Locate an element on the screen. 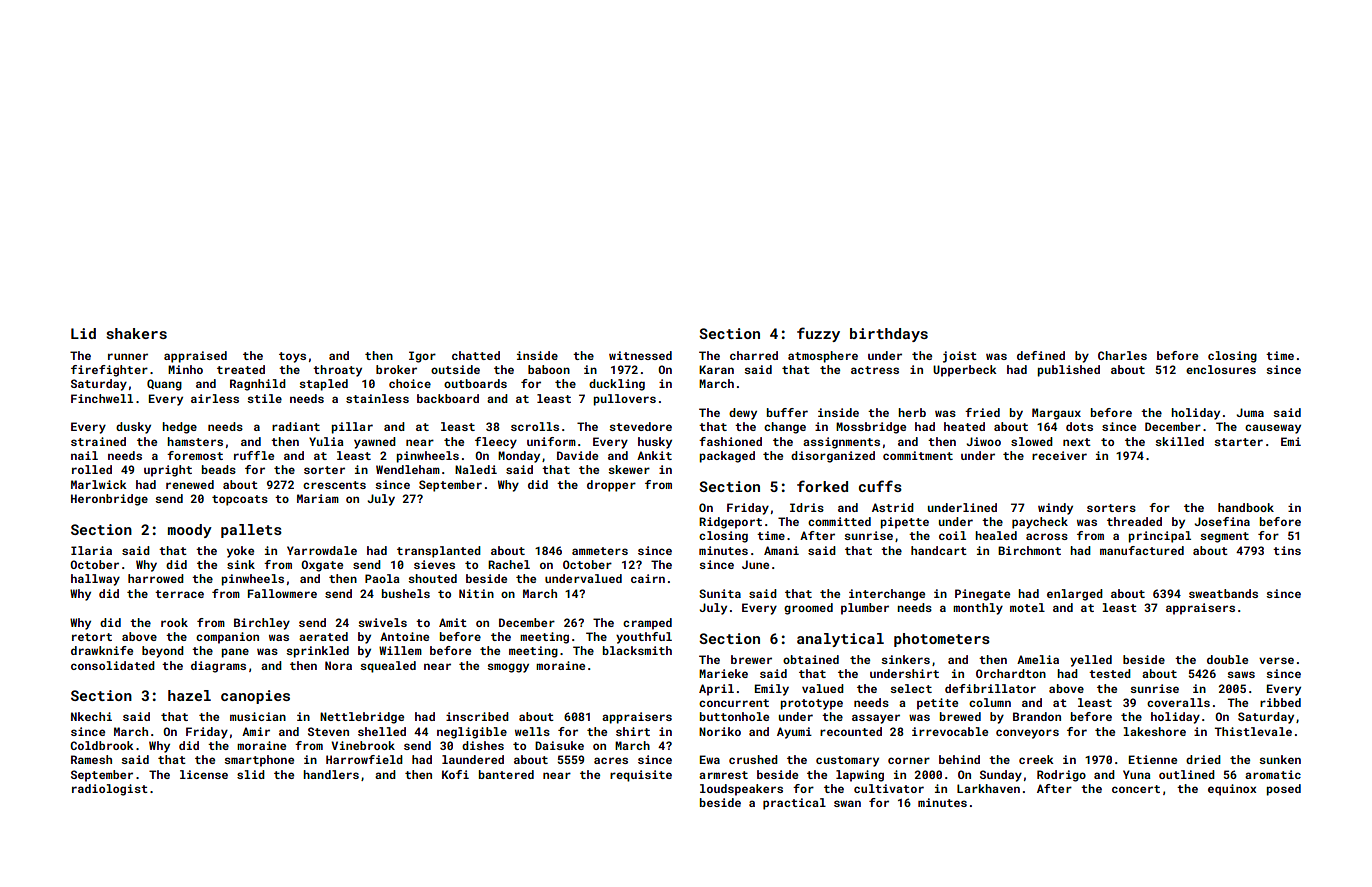  broker is located at coordinates (396, 369).
